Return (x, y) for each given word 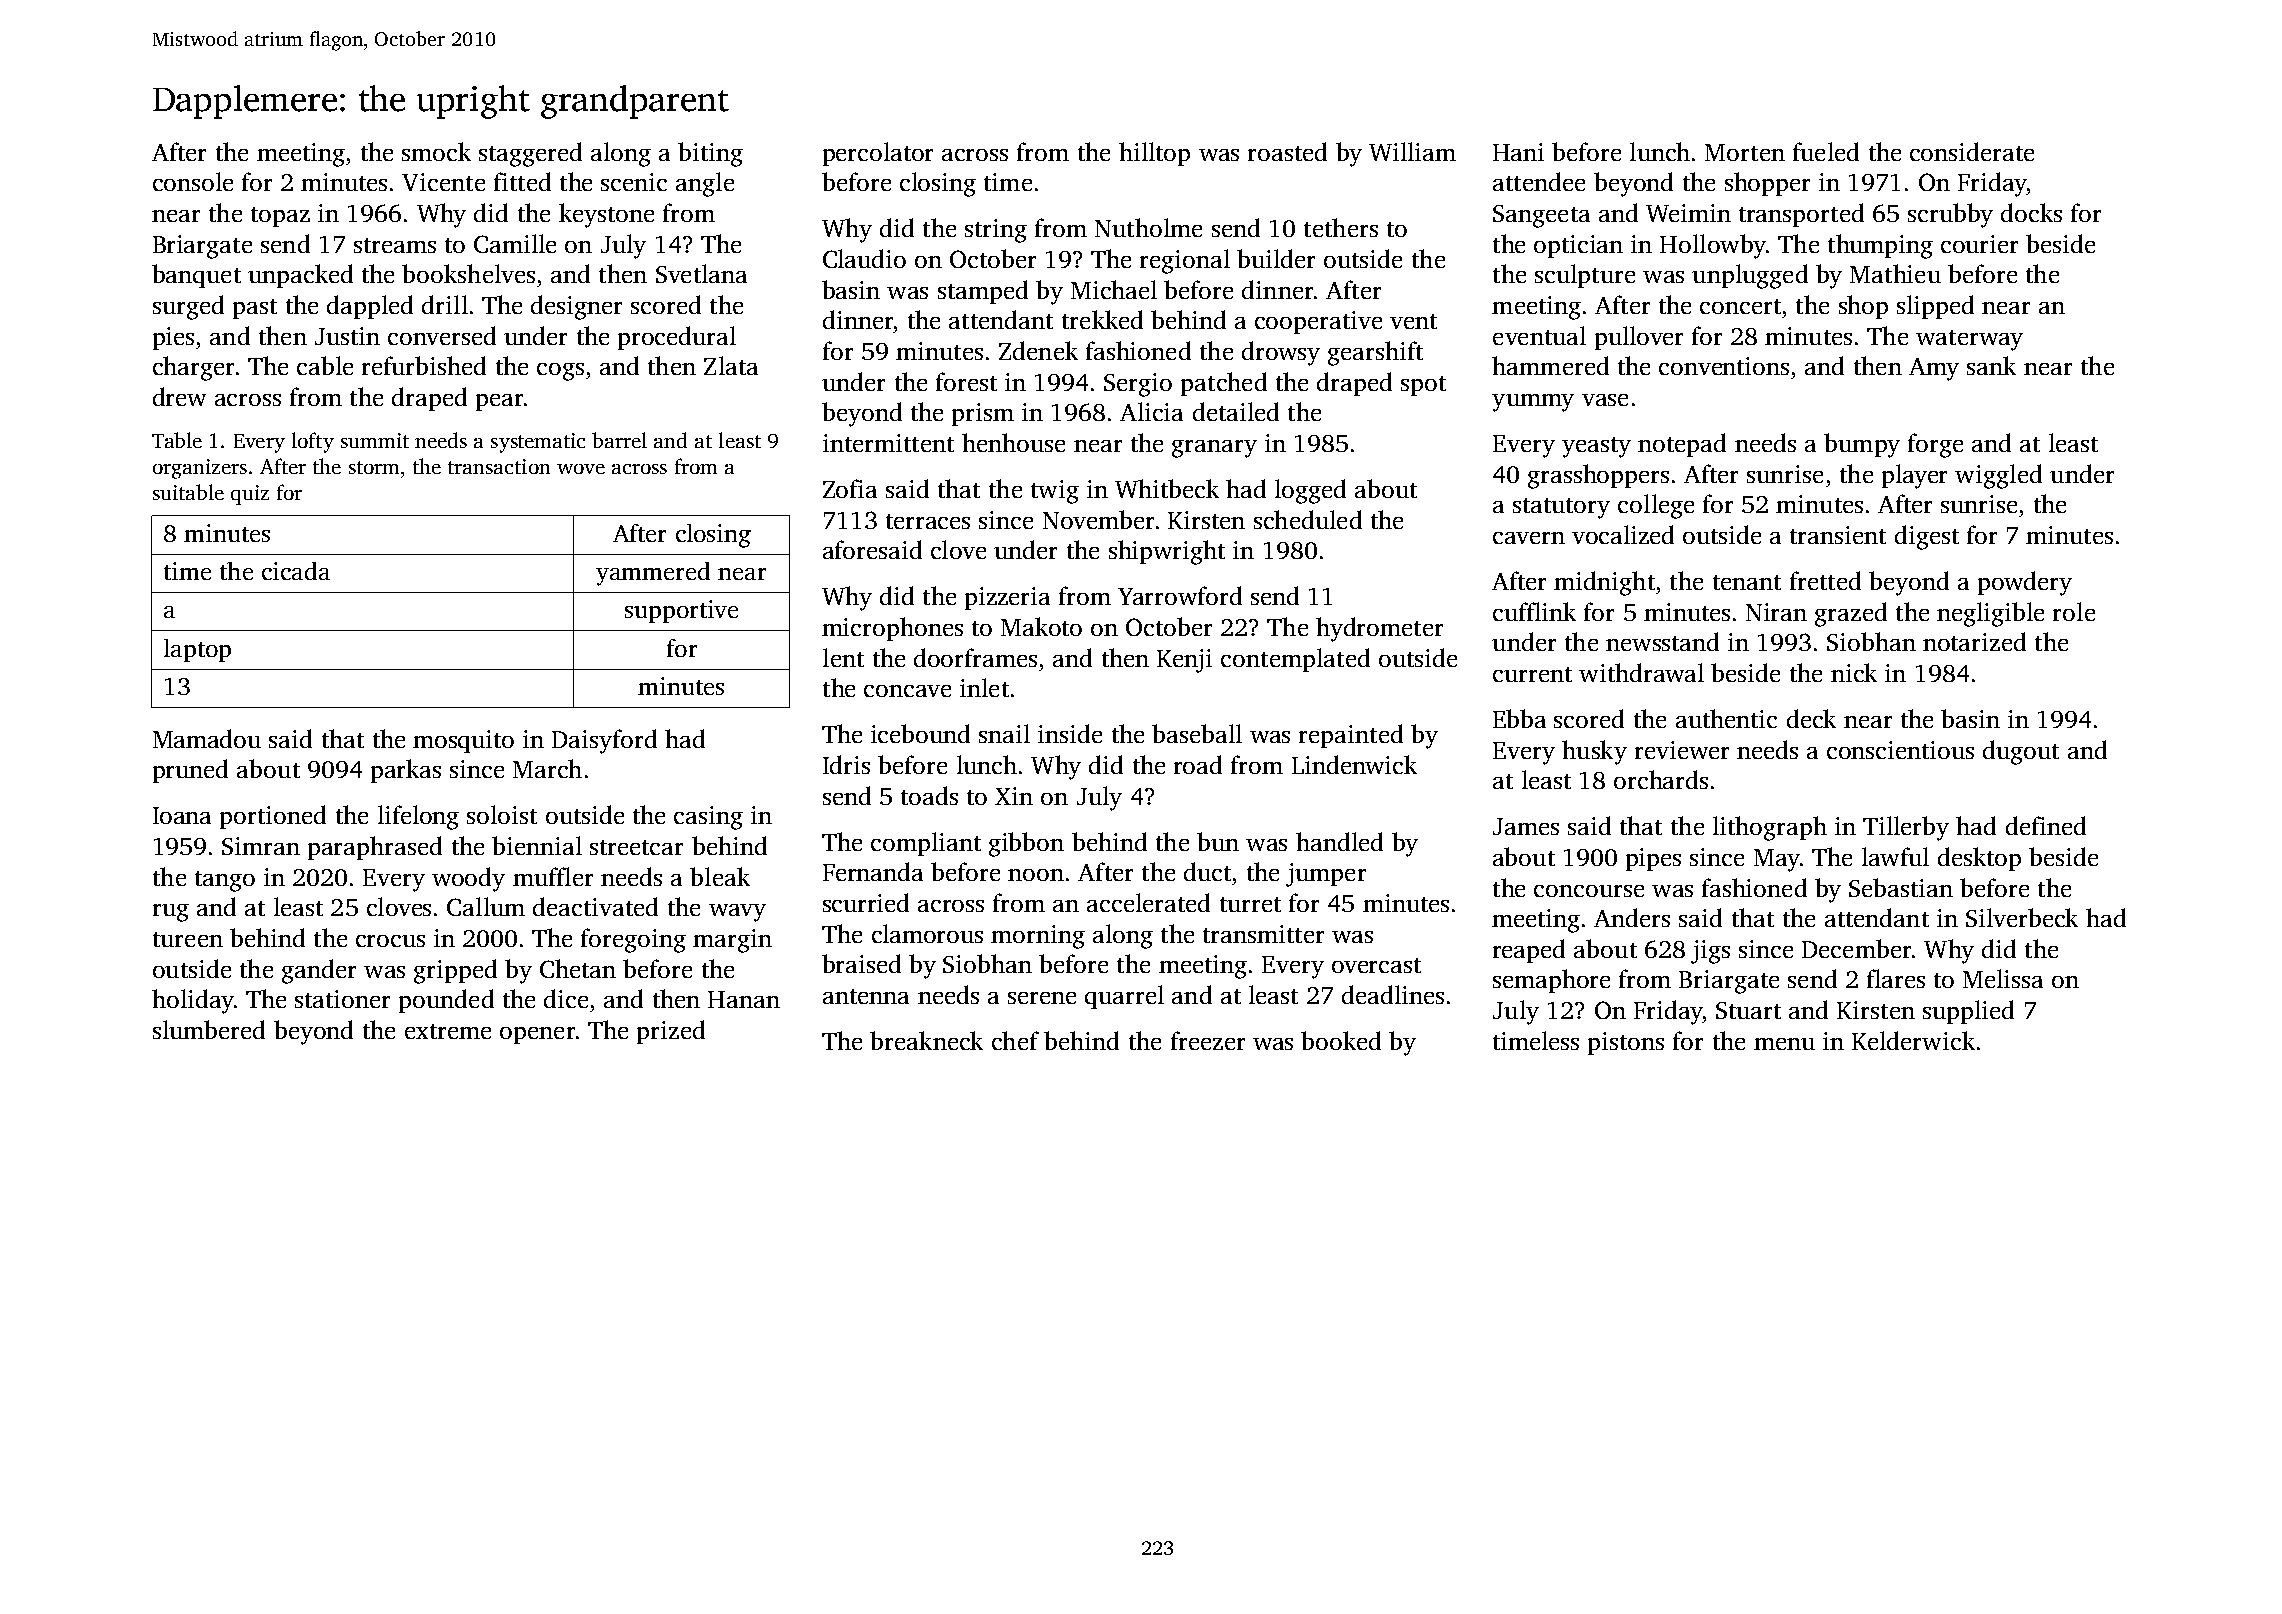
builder (1276, 258)
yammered (653, 574)
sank (1991, 365)
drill (445, 304)
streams (395, 245)
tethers (1341, 227)
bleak (720, 876)
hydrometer (1379, 629)
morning (1038, 937)
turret (1250, 904)
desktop (1979, 859)
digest (1927, 537)
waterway (1969, 340)
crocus (390, 941)
